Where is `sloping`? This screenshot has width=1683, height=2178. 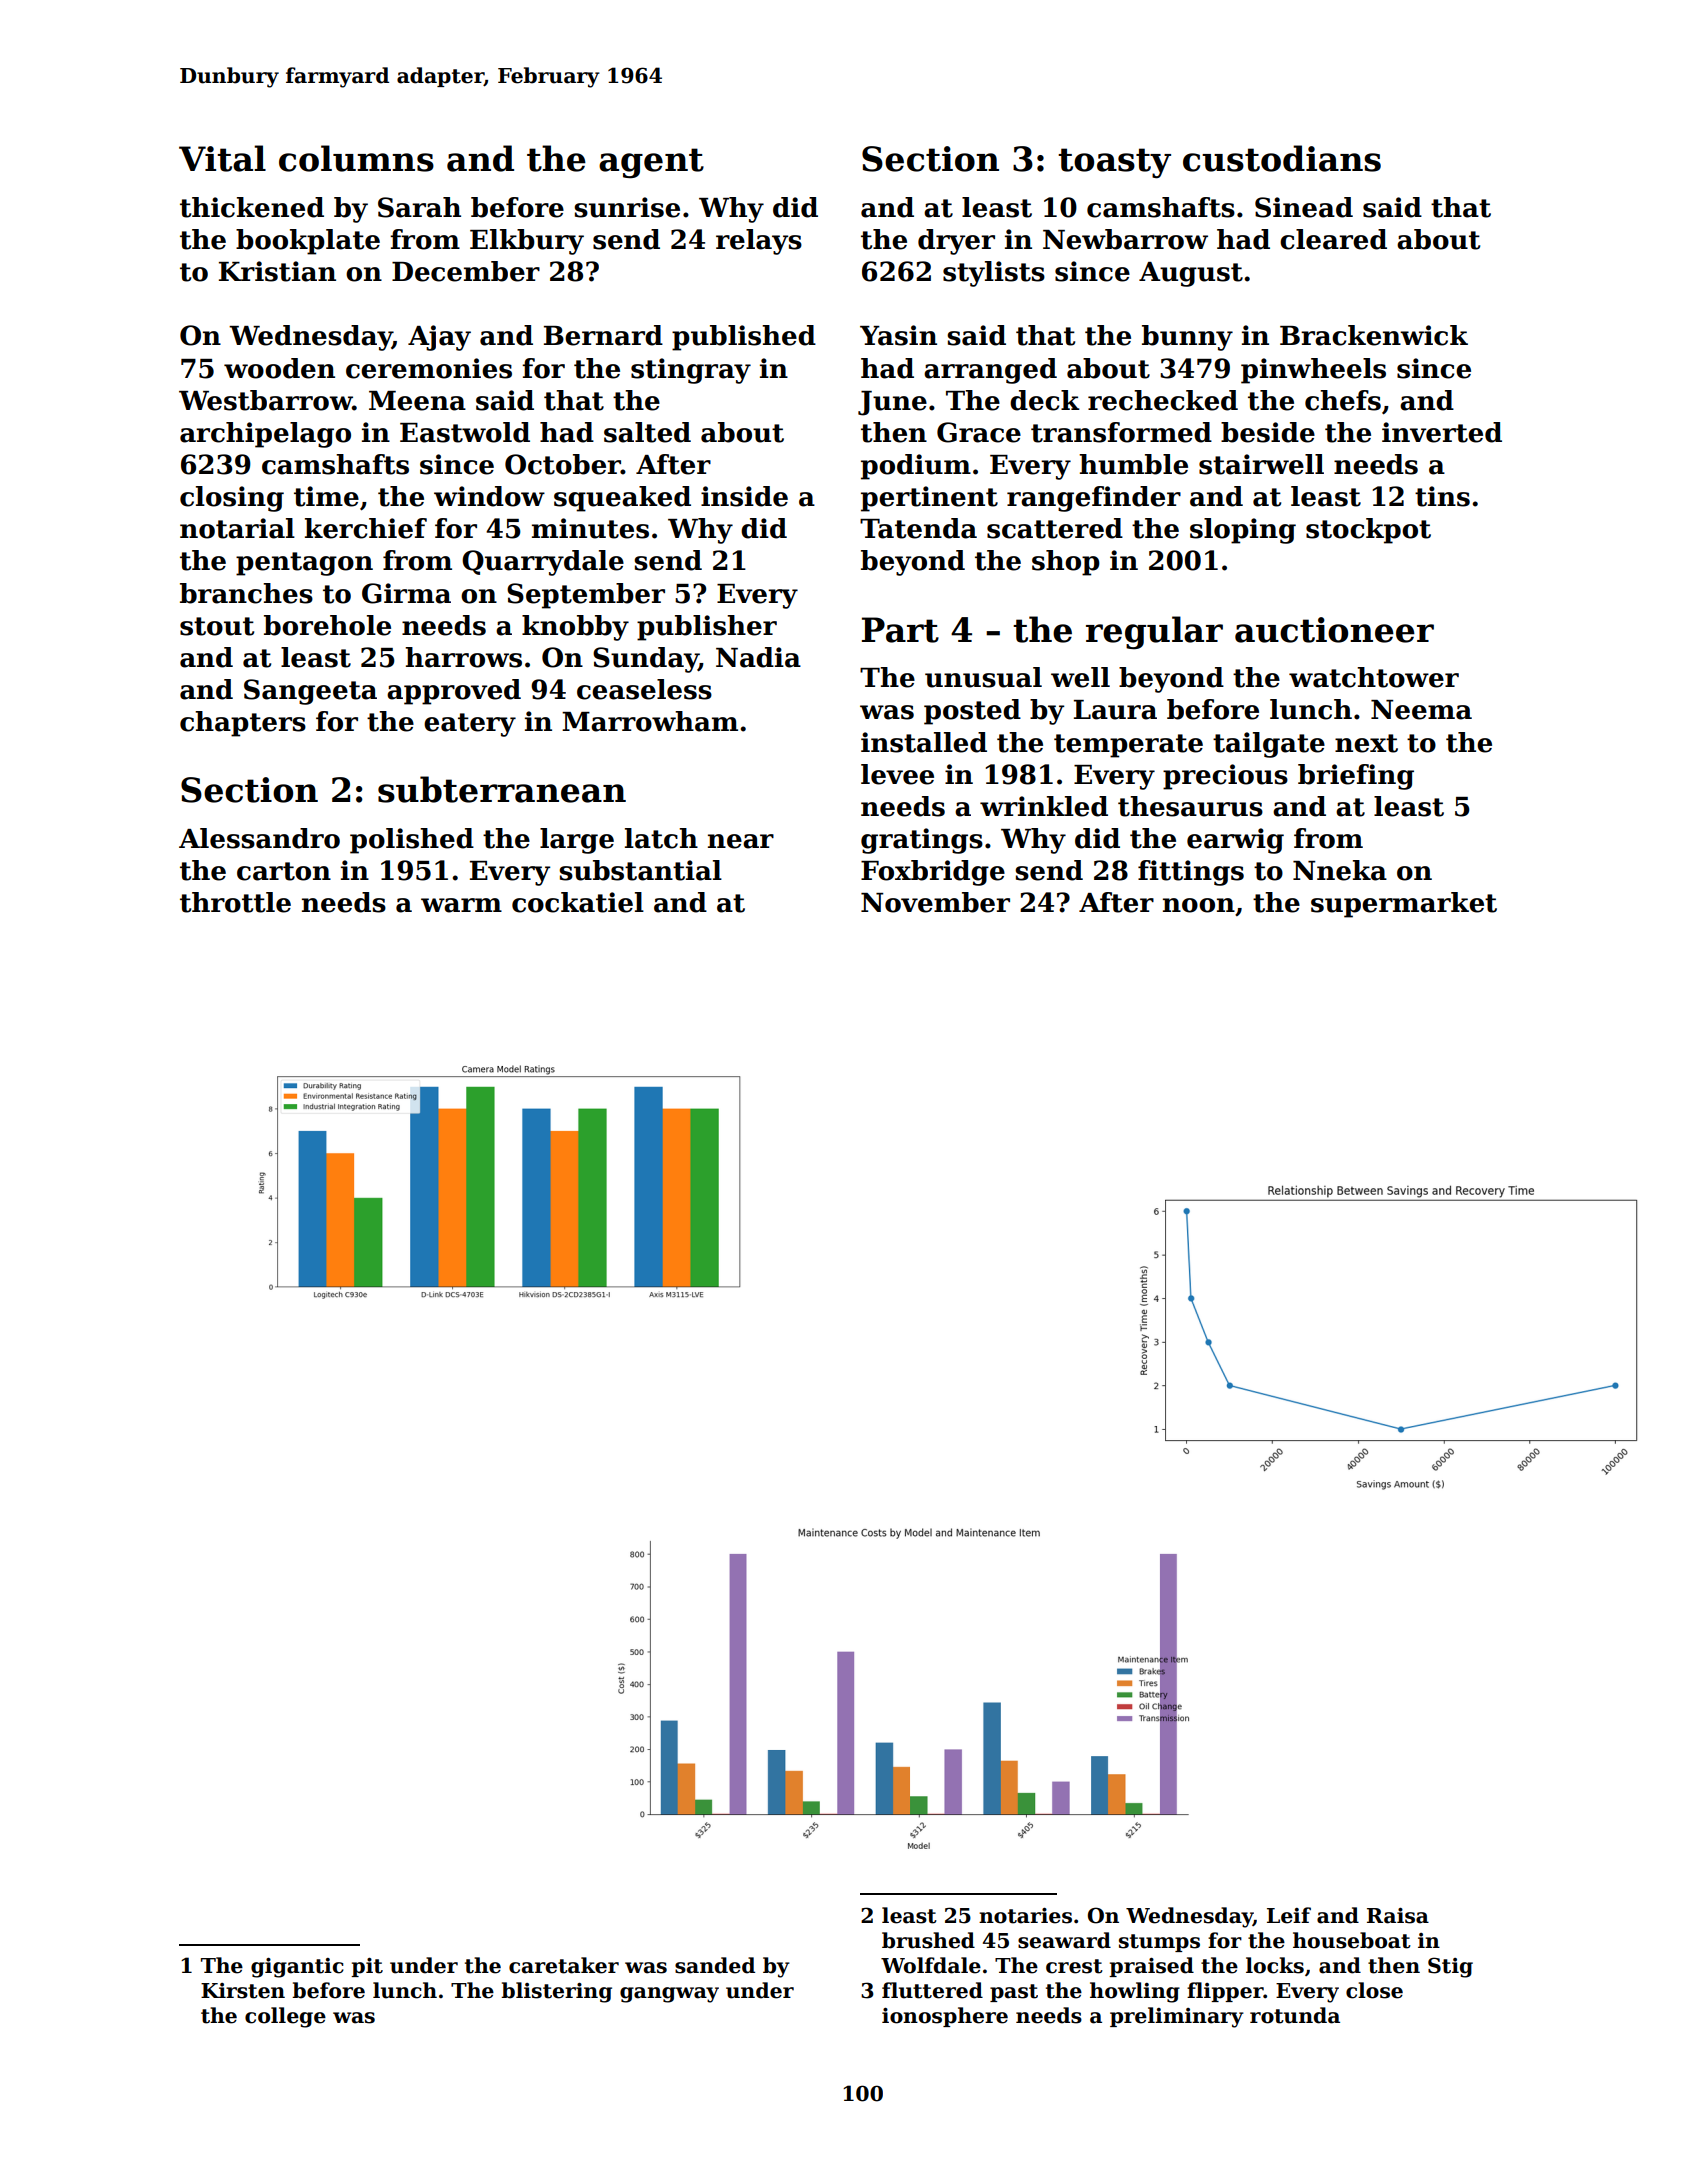 sloping is located at coordinates (1243, 531).
